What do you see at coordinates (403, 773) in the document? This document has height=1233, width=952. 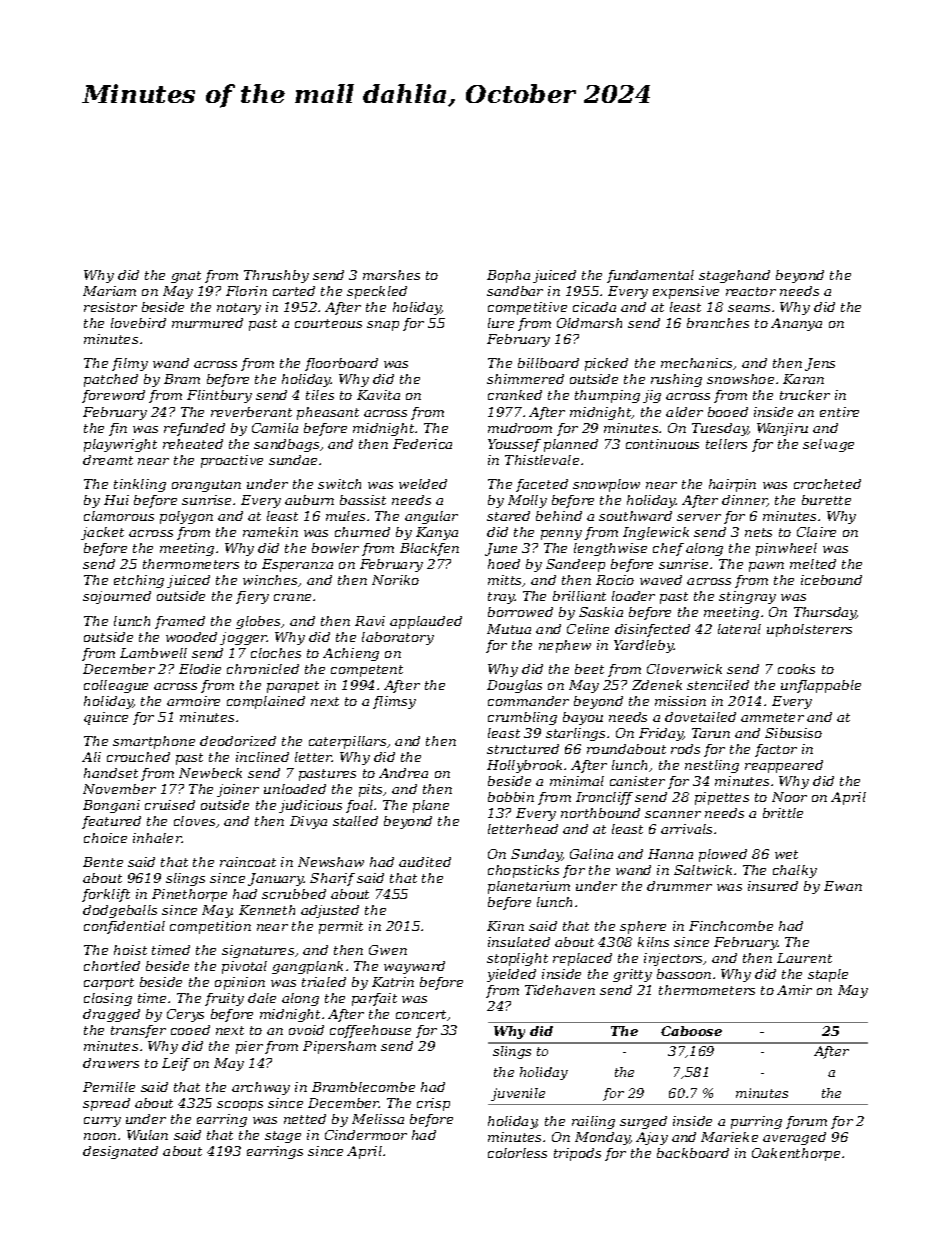 I see `Andrea` at bounding box center [403, 773].
